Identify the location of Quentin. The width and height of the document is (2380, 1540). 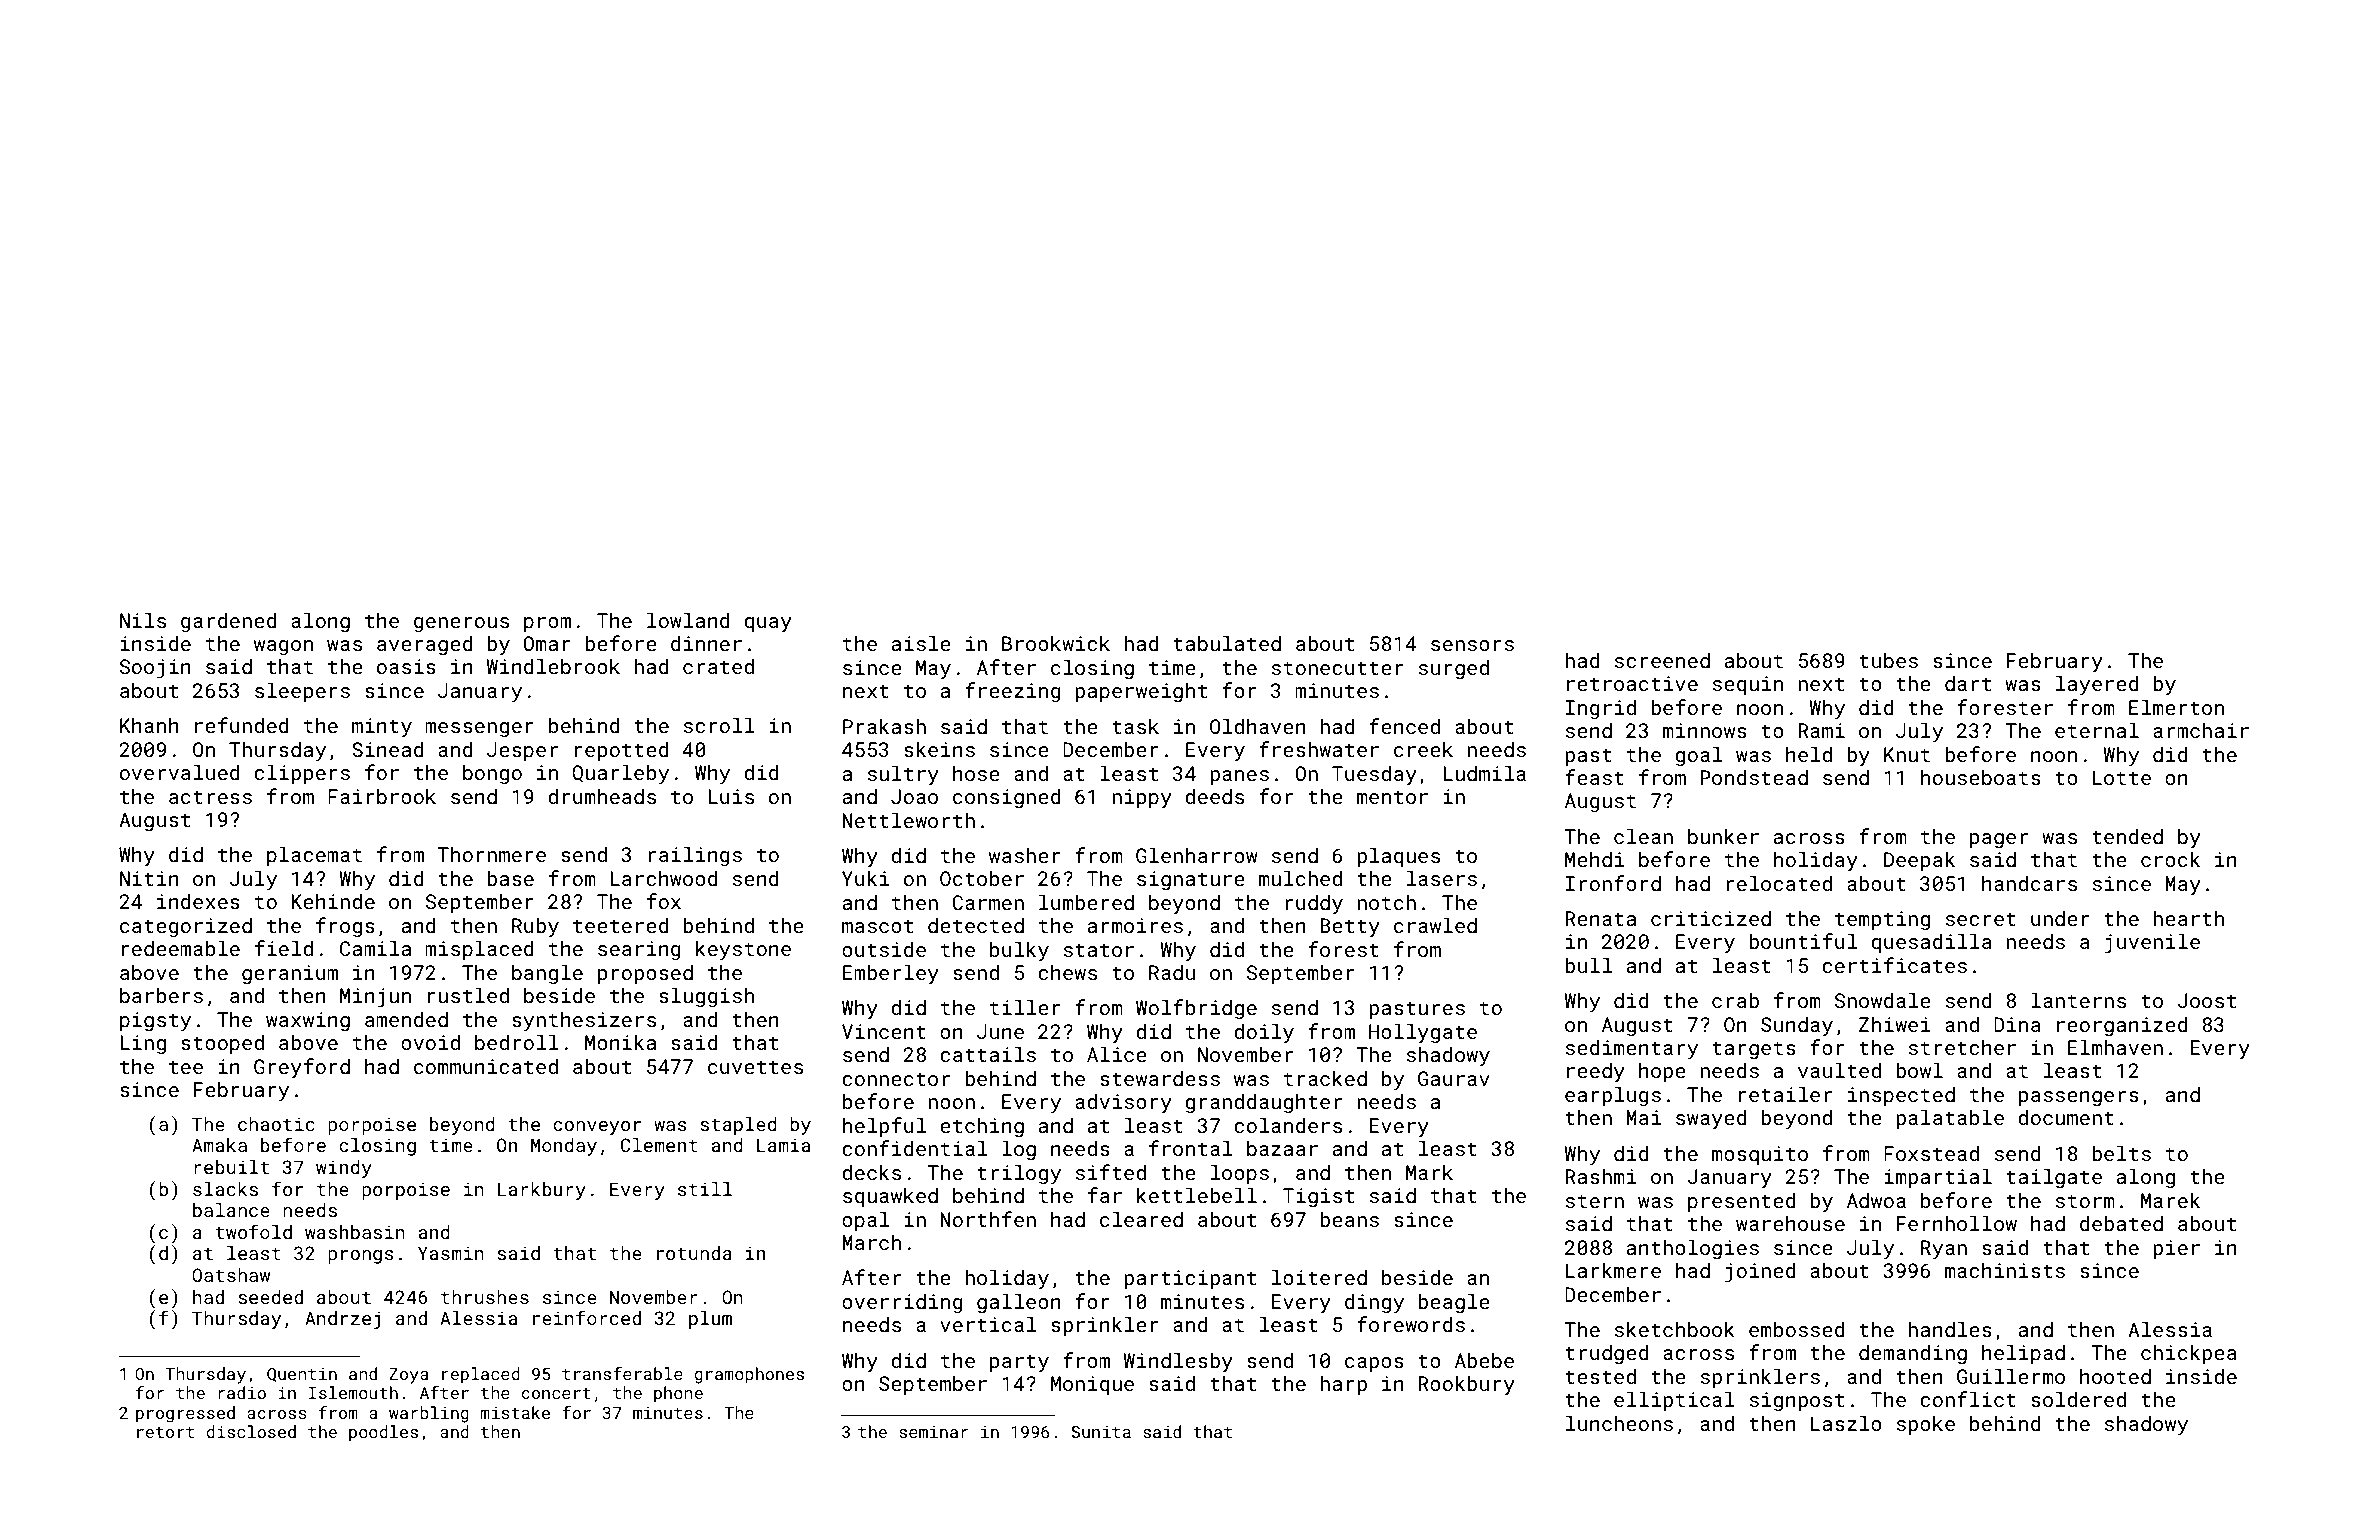
(302, 1375).
